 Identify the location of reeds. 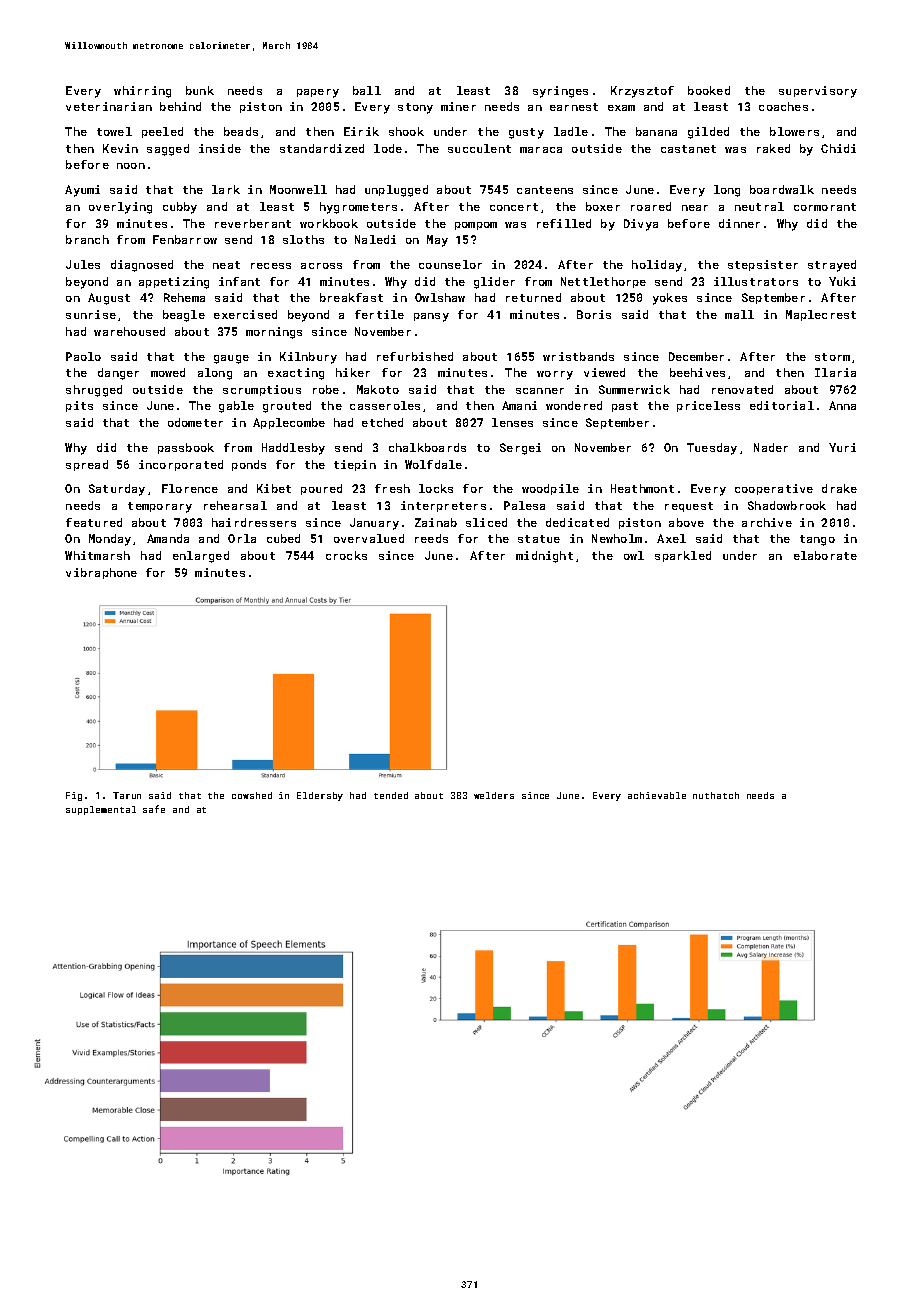
(431, 538).
